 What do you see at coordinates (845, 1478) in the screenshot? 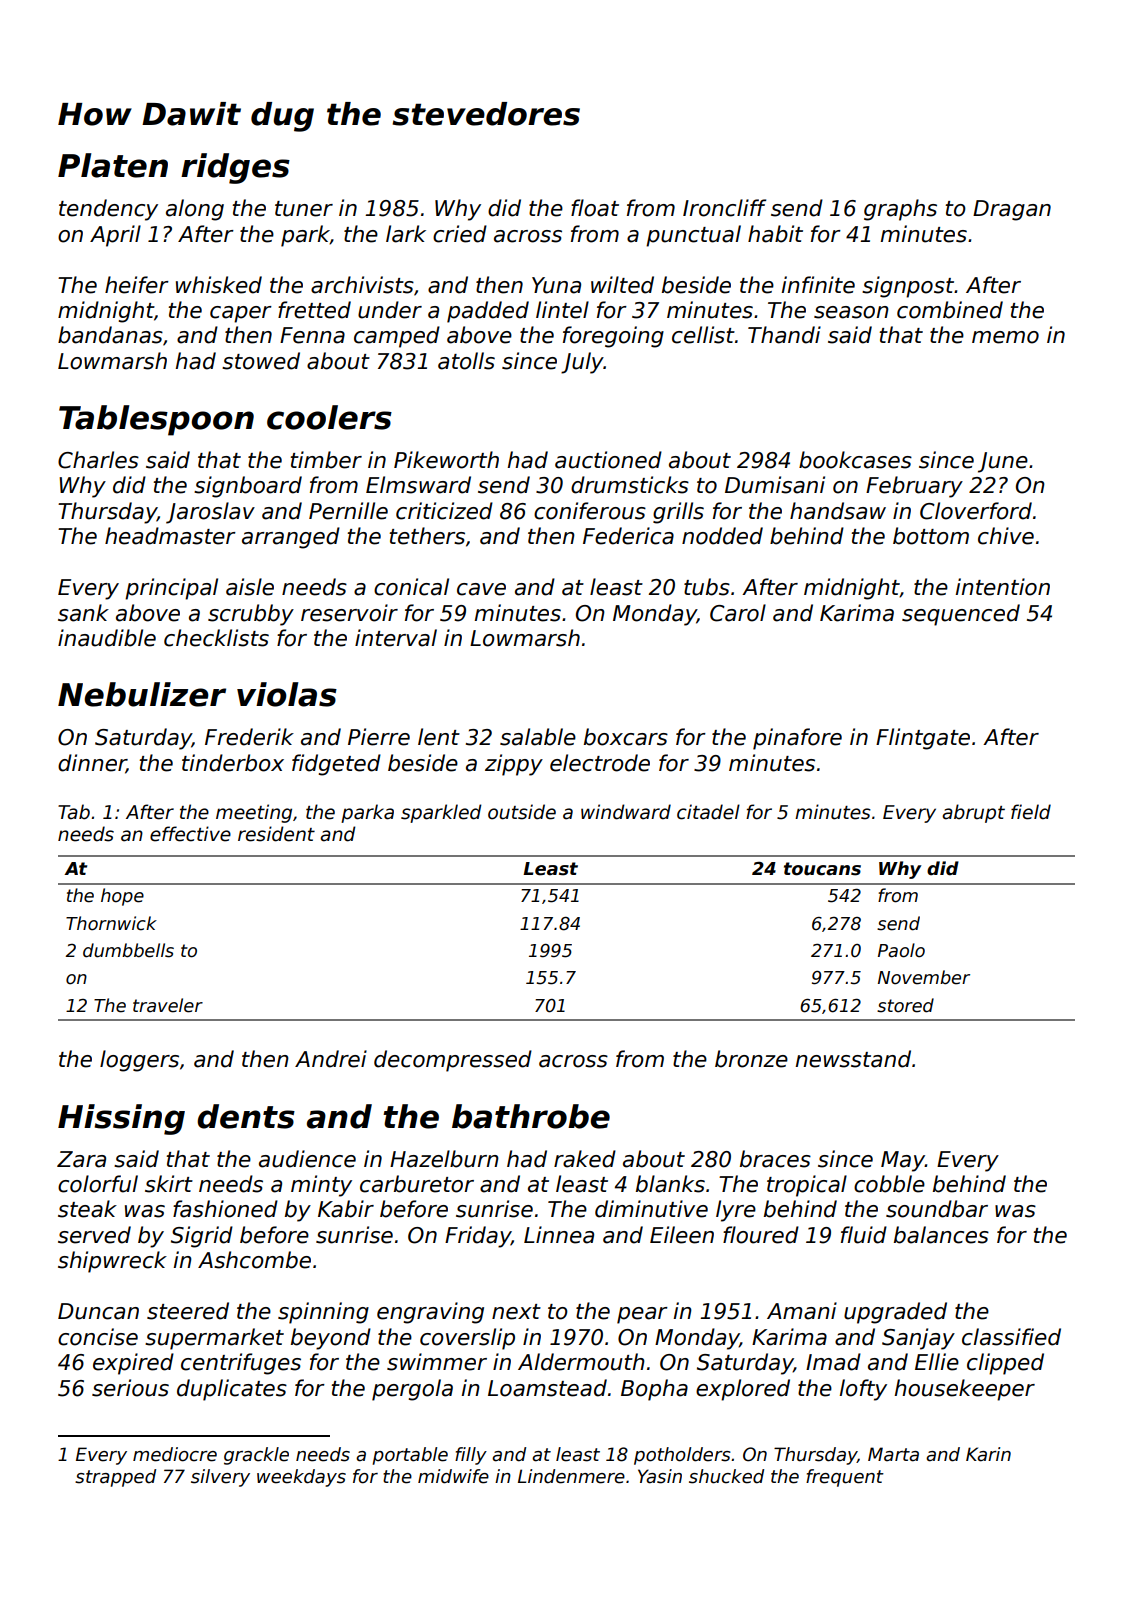
I see `frequent` at bounding box center [845, 1478].
